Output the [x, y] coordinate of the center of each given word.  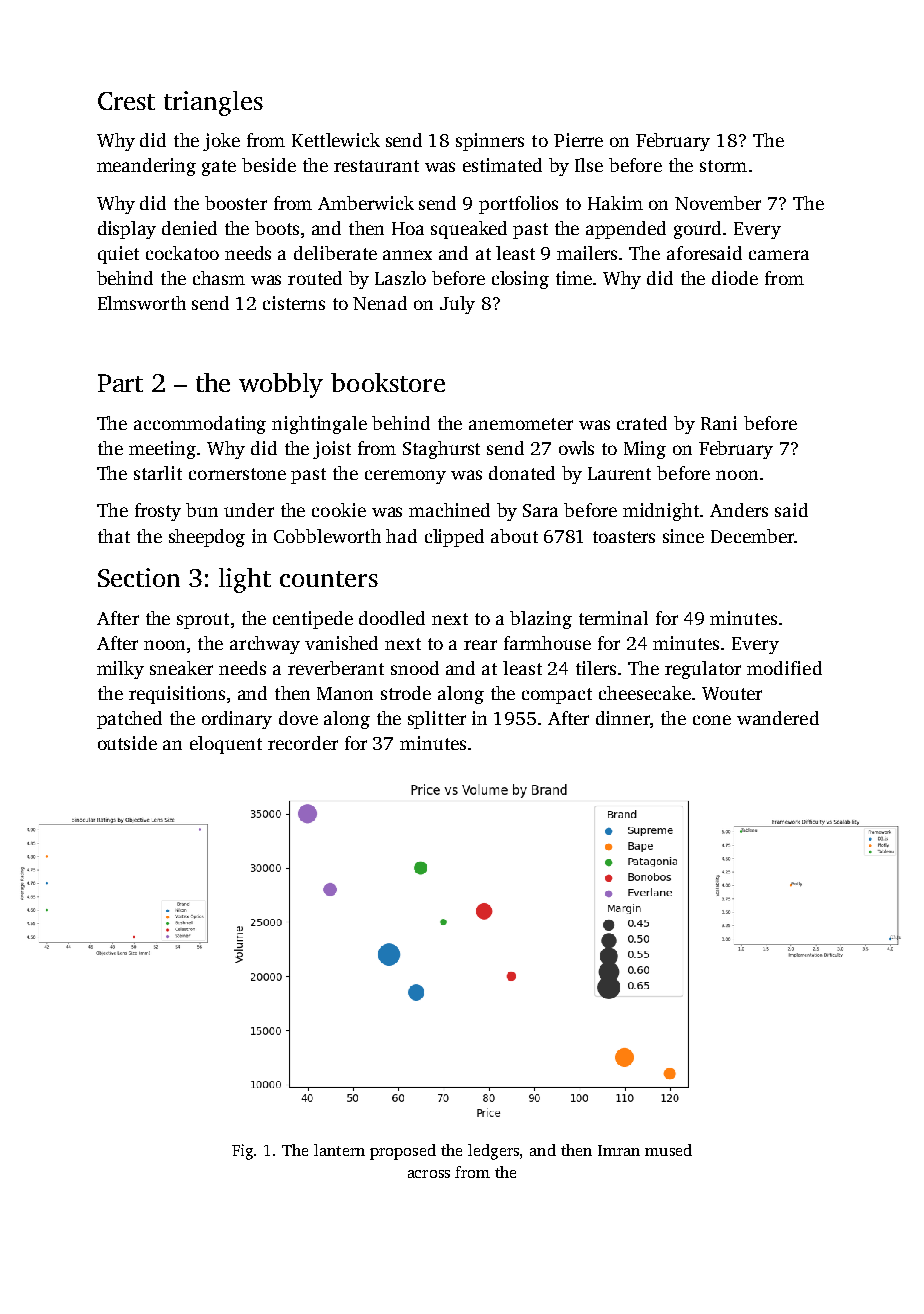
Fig [242, 1152]
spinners [490, 142]
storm [723, 166]
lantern [339, 1150]
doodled [392, 618]
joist [332, 450]
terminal [613, 618]
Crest [126, 101]
